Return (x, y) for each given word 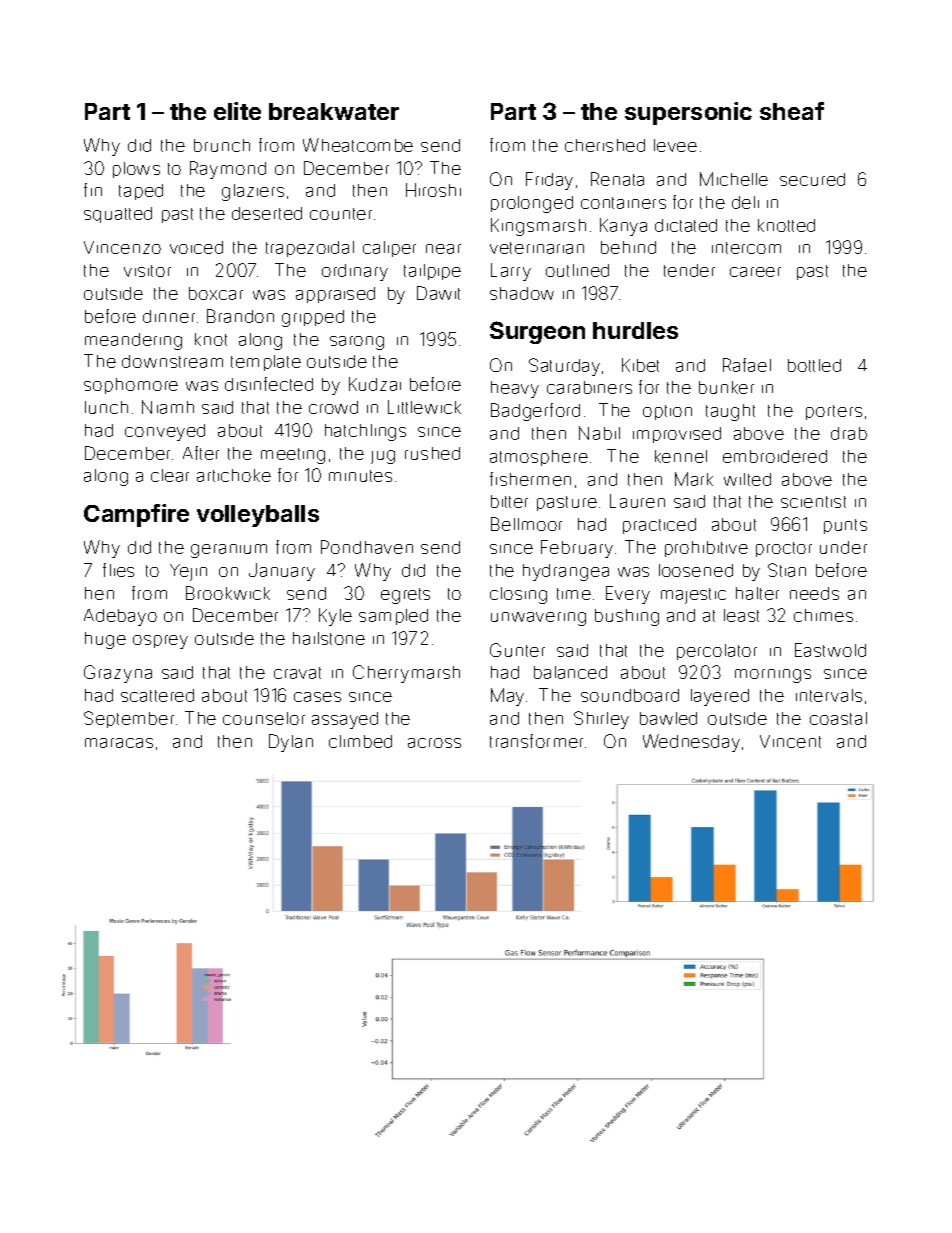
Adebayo (120, 617)
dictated (686, 225)
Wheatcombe (358, 145)
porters (834, 412)
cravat (297, 673)
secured (812, 179)
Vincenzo (122, 247)
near (443, 249)
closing (518, 595)
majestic (693, 596)
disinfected (269, 384)
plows (136, 170)
